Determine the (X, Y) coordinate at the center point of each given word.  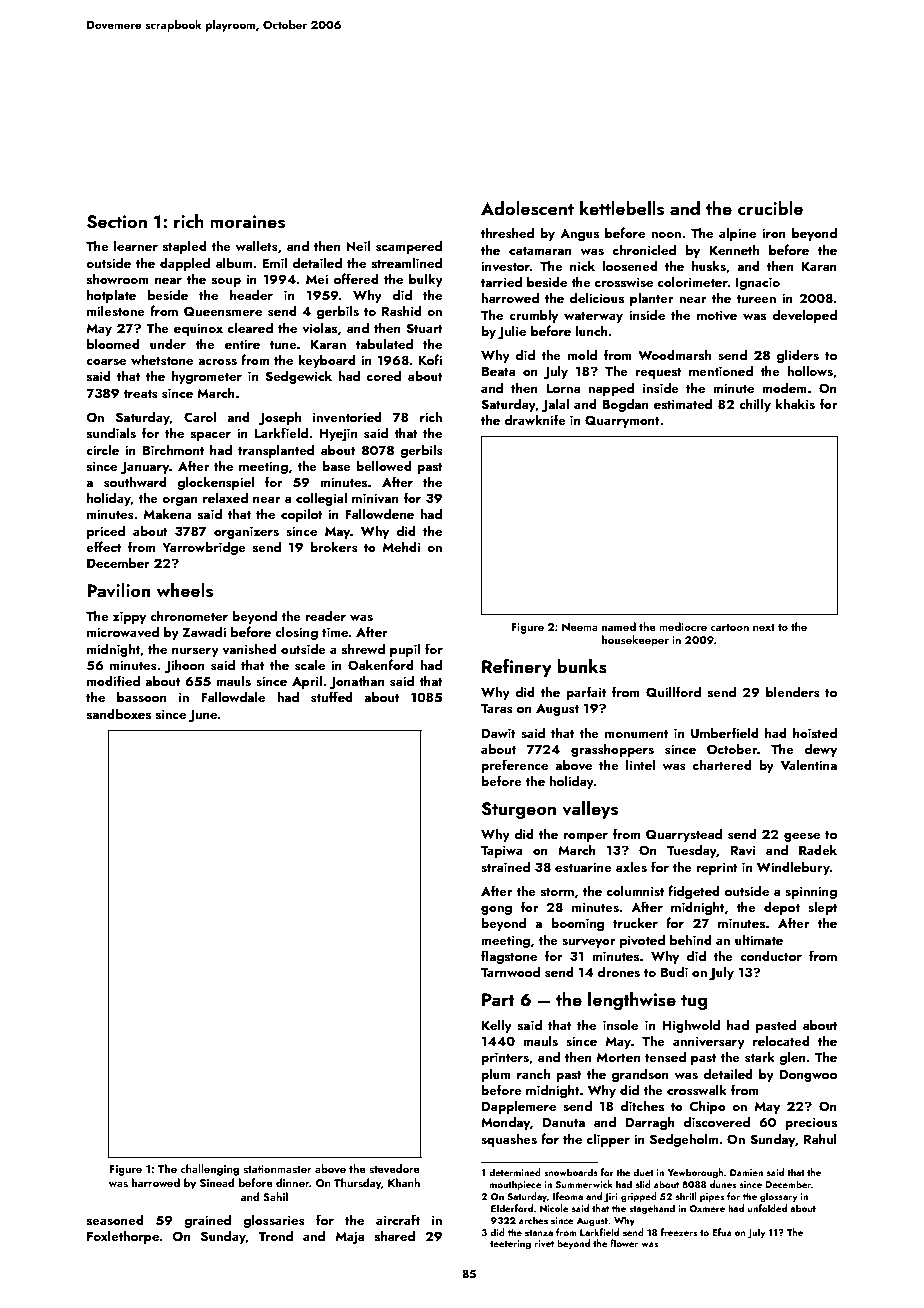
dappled (185, 264)
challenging (209, 1170)
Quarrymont (622, 421)
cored (384, 375)
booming (577, 924)
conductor (771, 955)
